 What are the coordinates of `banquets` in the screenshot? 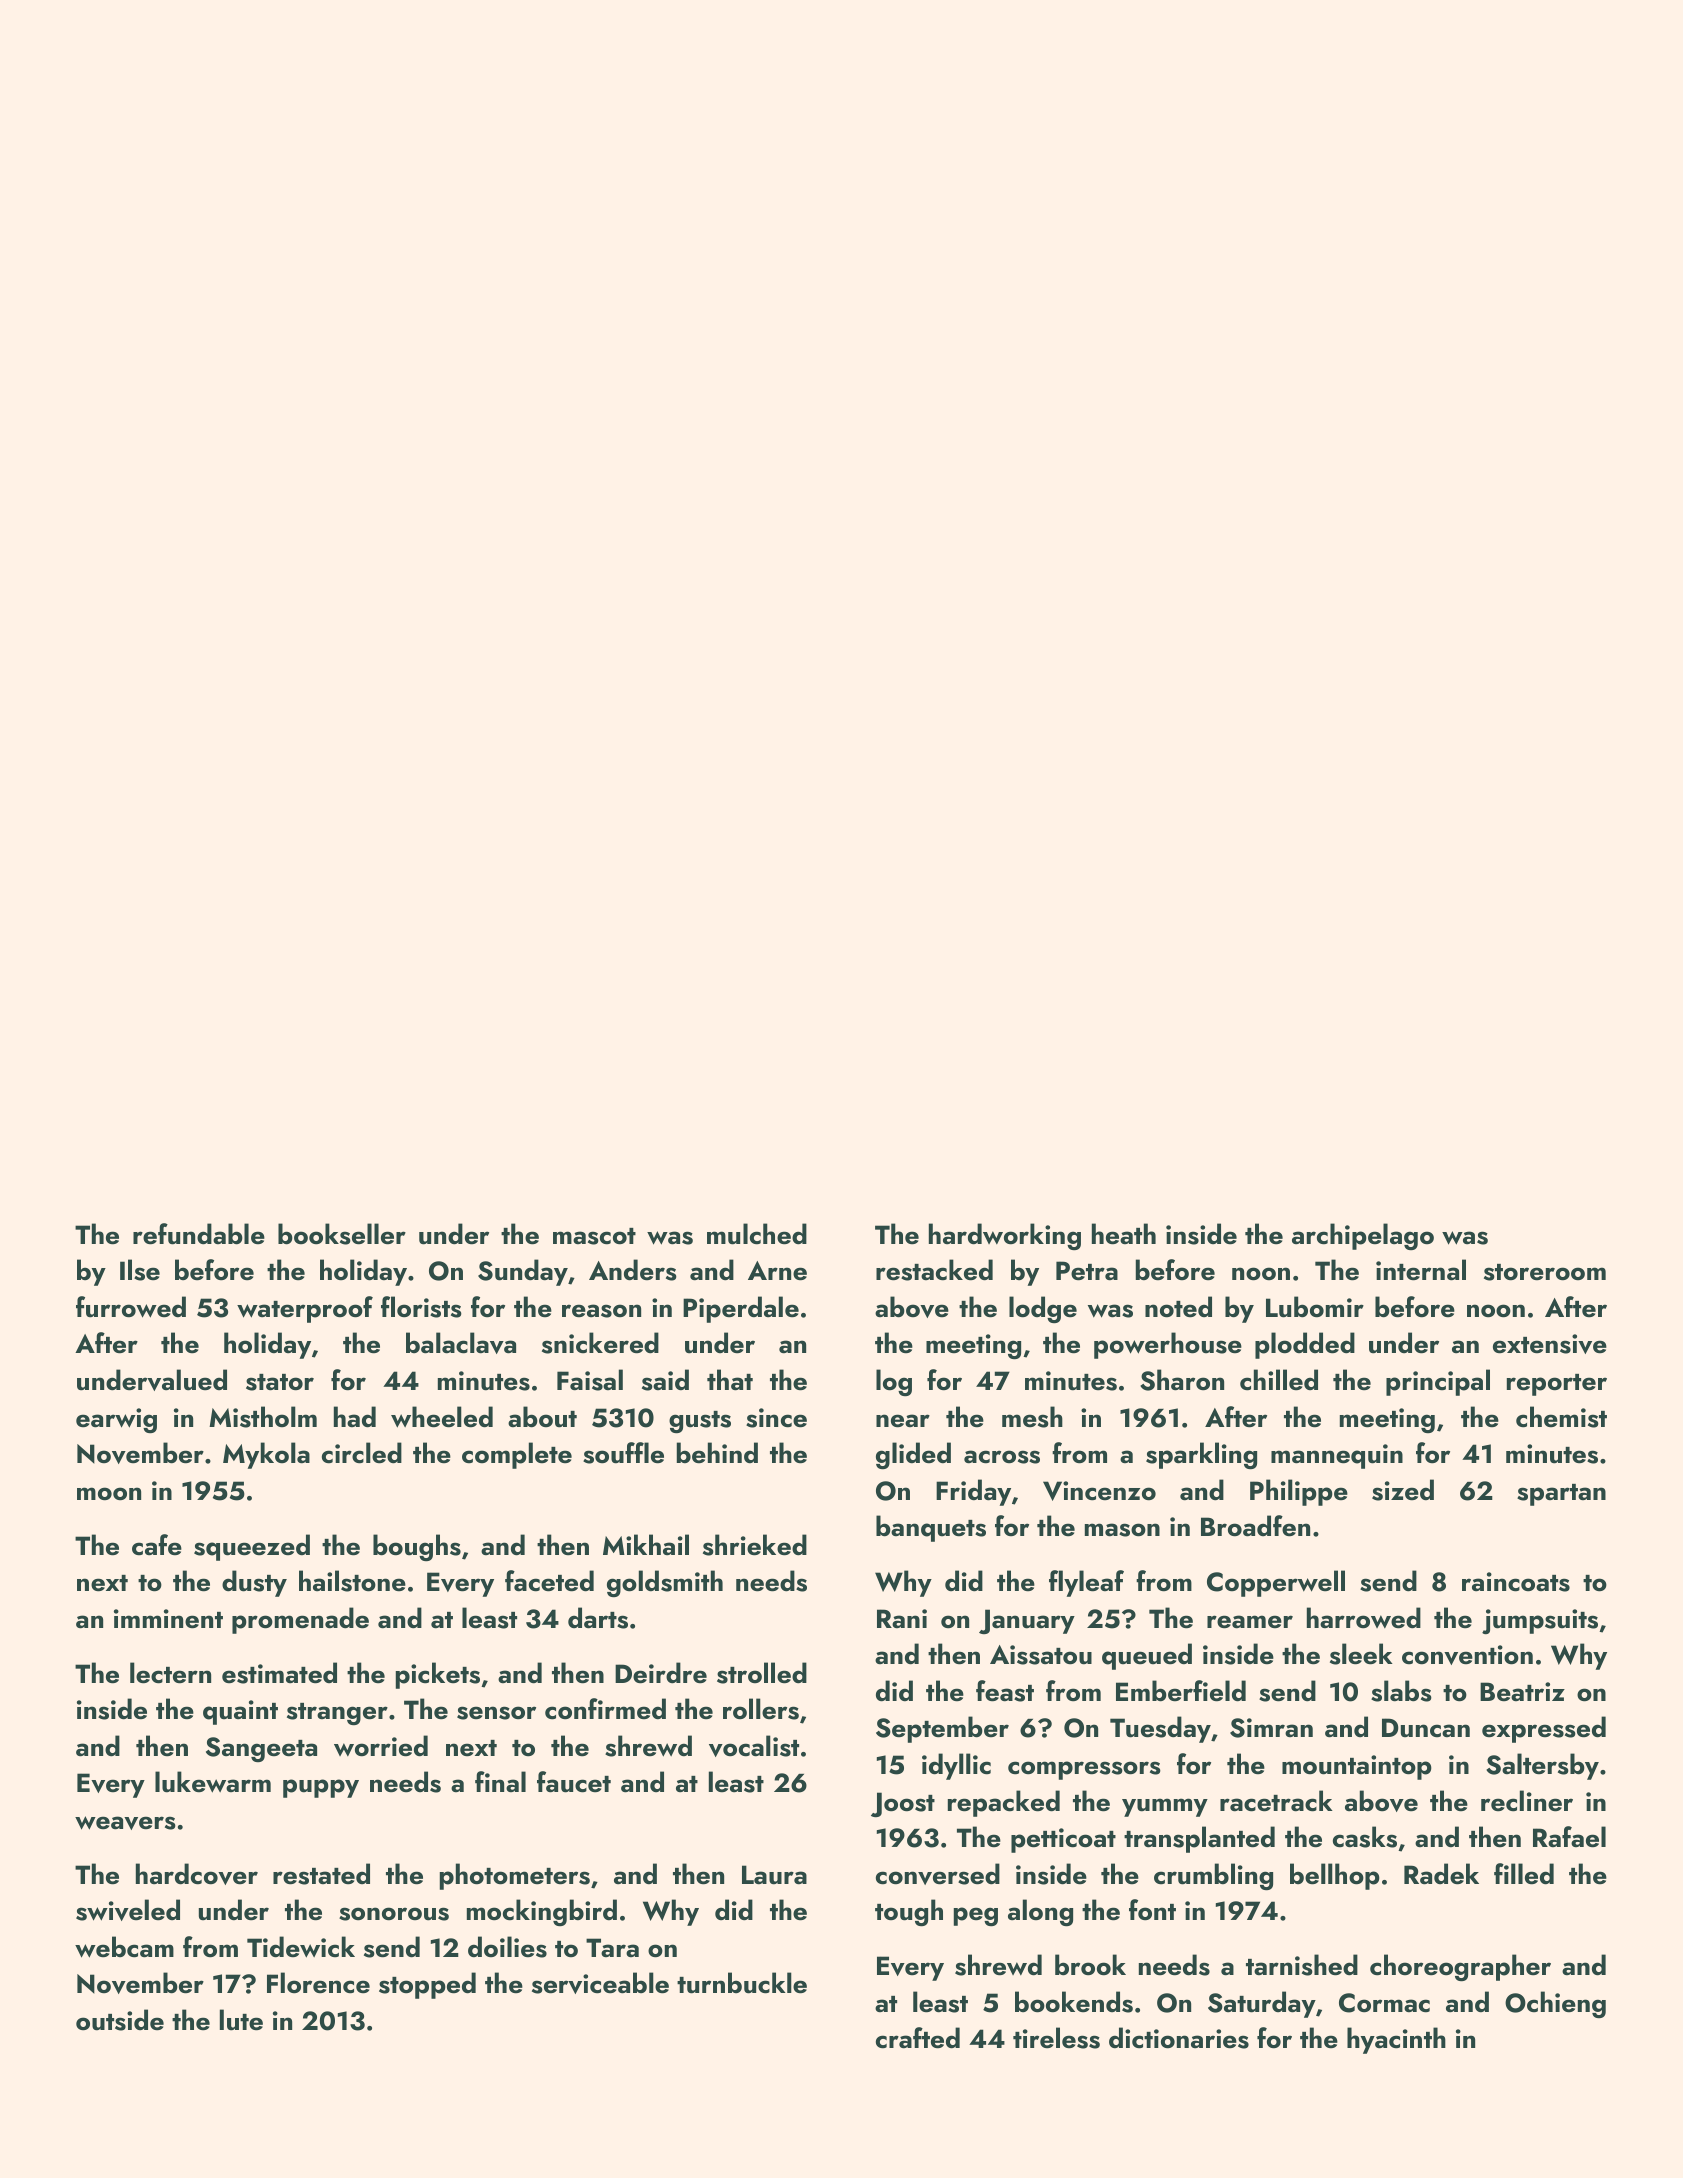 It's located at (931, 1528).
